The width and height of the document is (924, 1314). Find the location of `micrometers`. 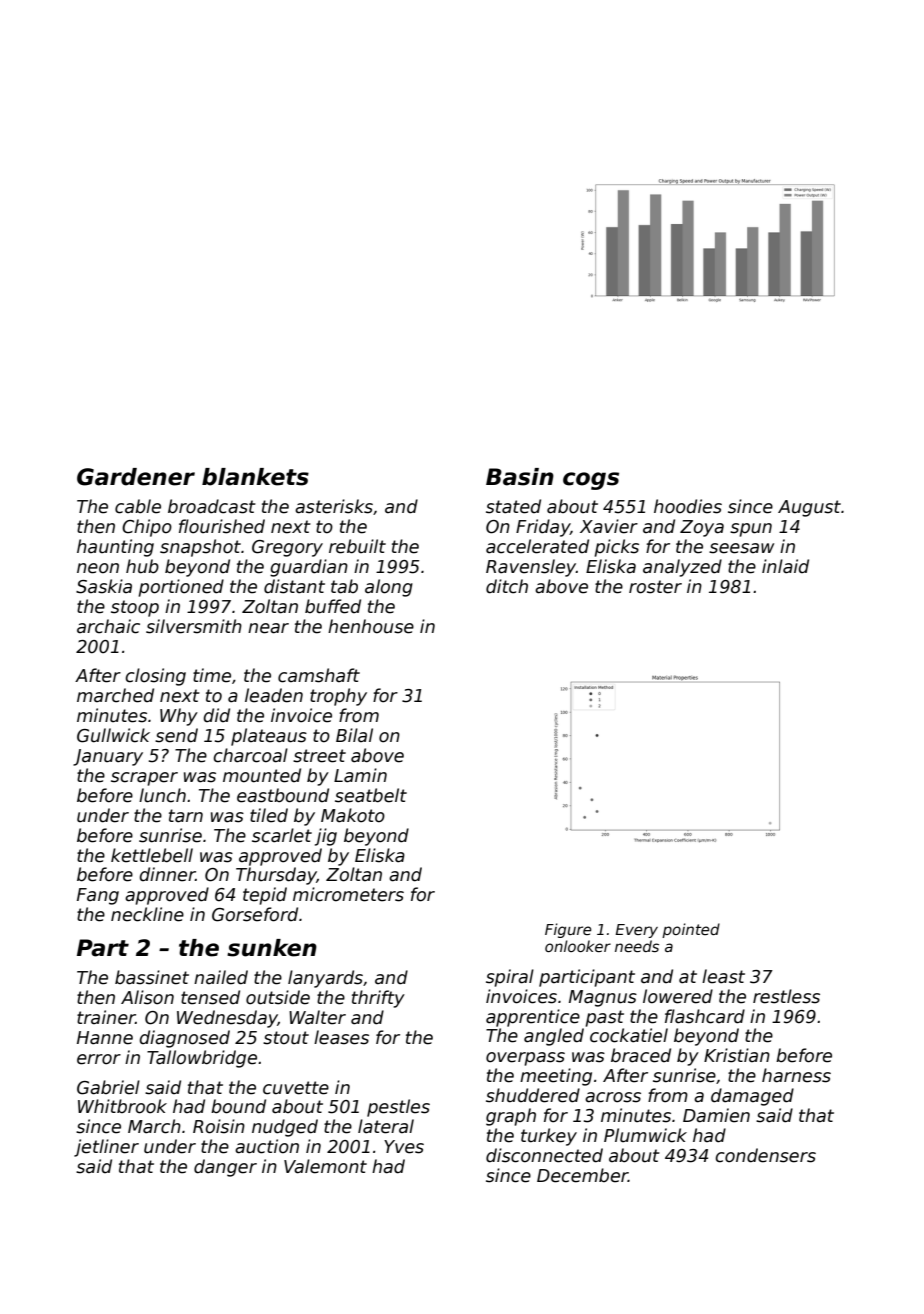

micrometers is located at coordinates (348, 894).
